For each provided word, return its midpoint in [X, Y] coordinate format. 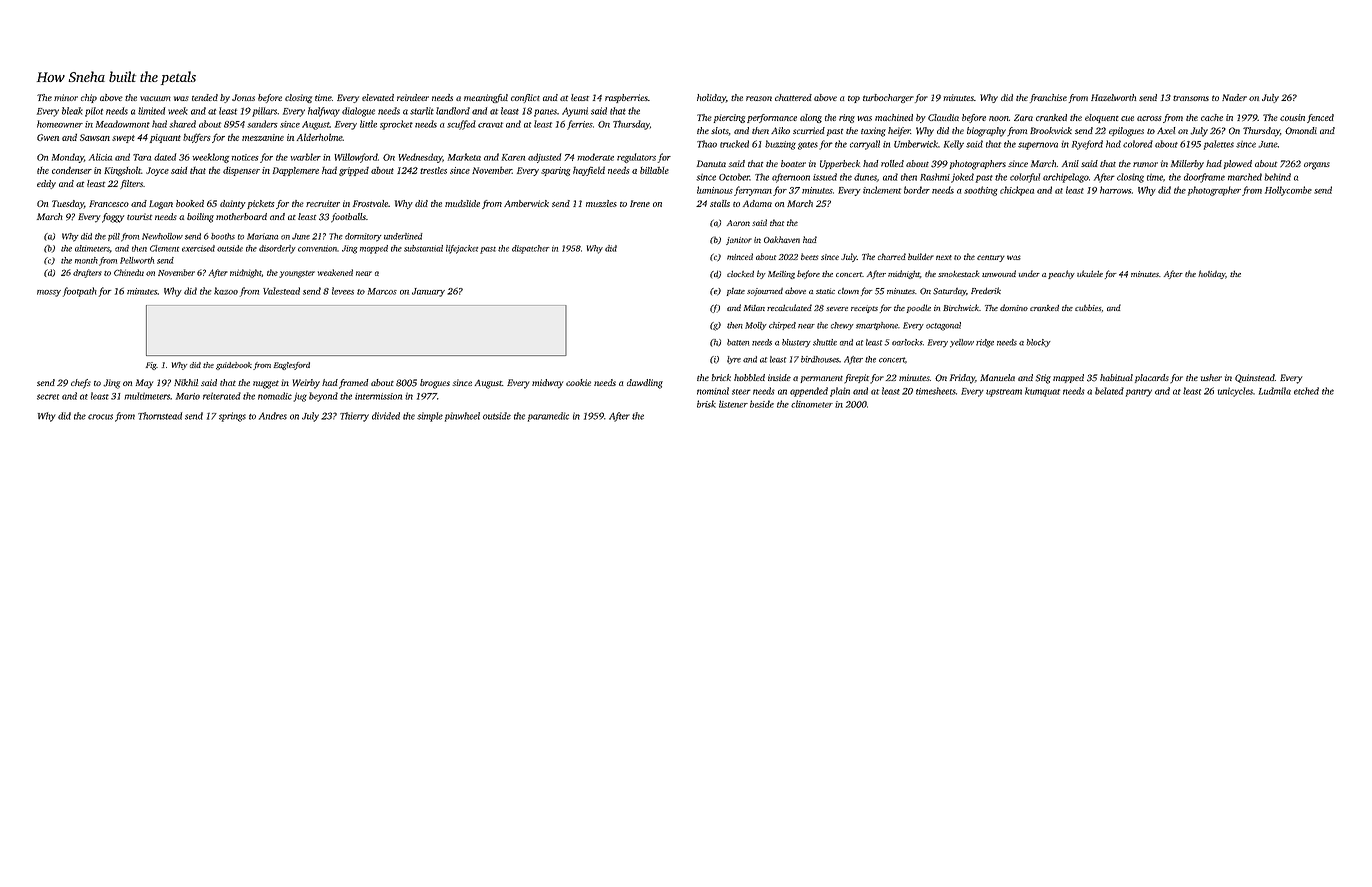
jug [300, 397]
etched [1306, 391]
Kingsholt [122, 171]
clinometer [812, 404]
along [811, 118]
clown [848, 291]
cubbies [1088, 307]
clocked [740, 273]
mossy [49, 293]
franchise [1048, 98]
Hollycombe [1288, 191]
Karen [513, 157]
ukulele [1090, 273]
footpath [80, 292]
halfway [324, 112]
